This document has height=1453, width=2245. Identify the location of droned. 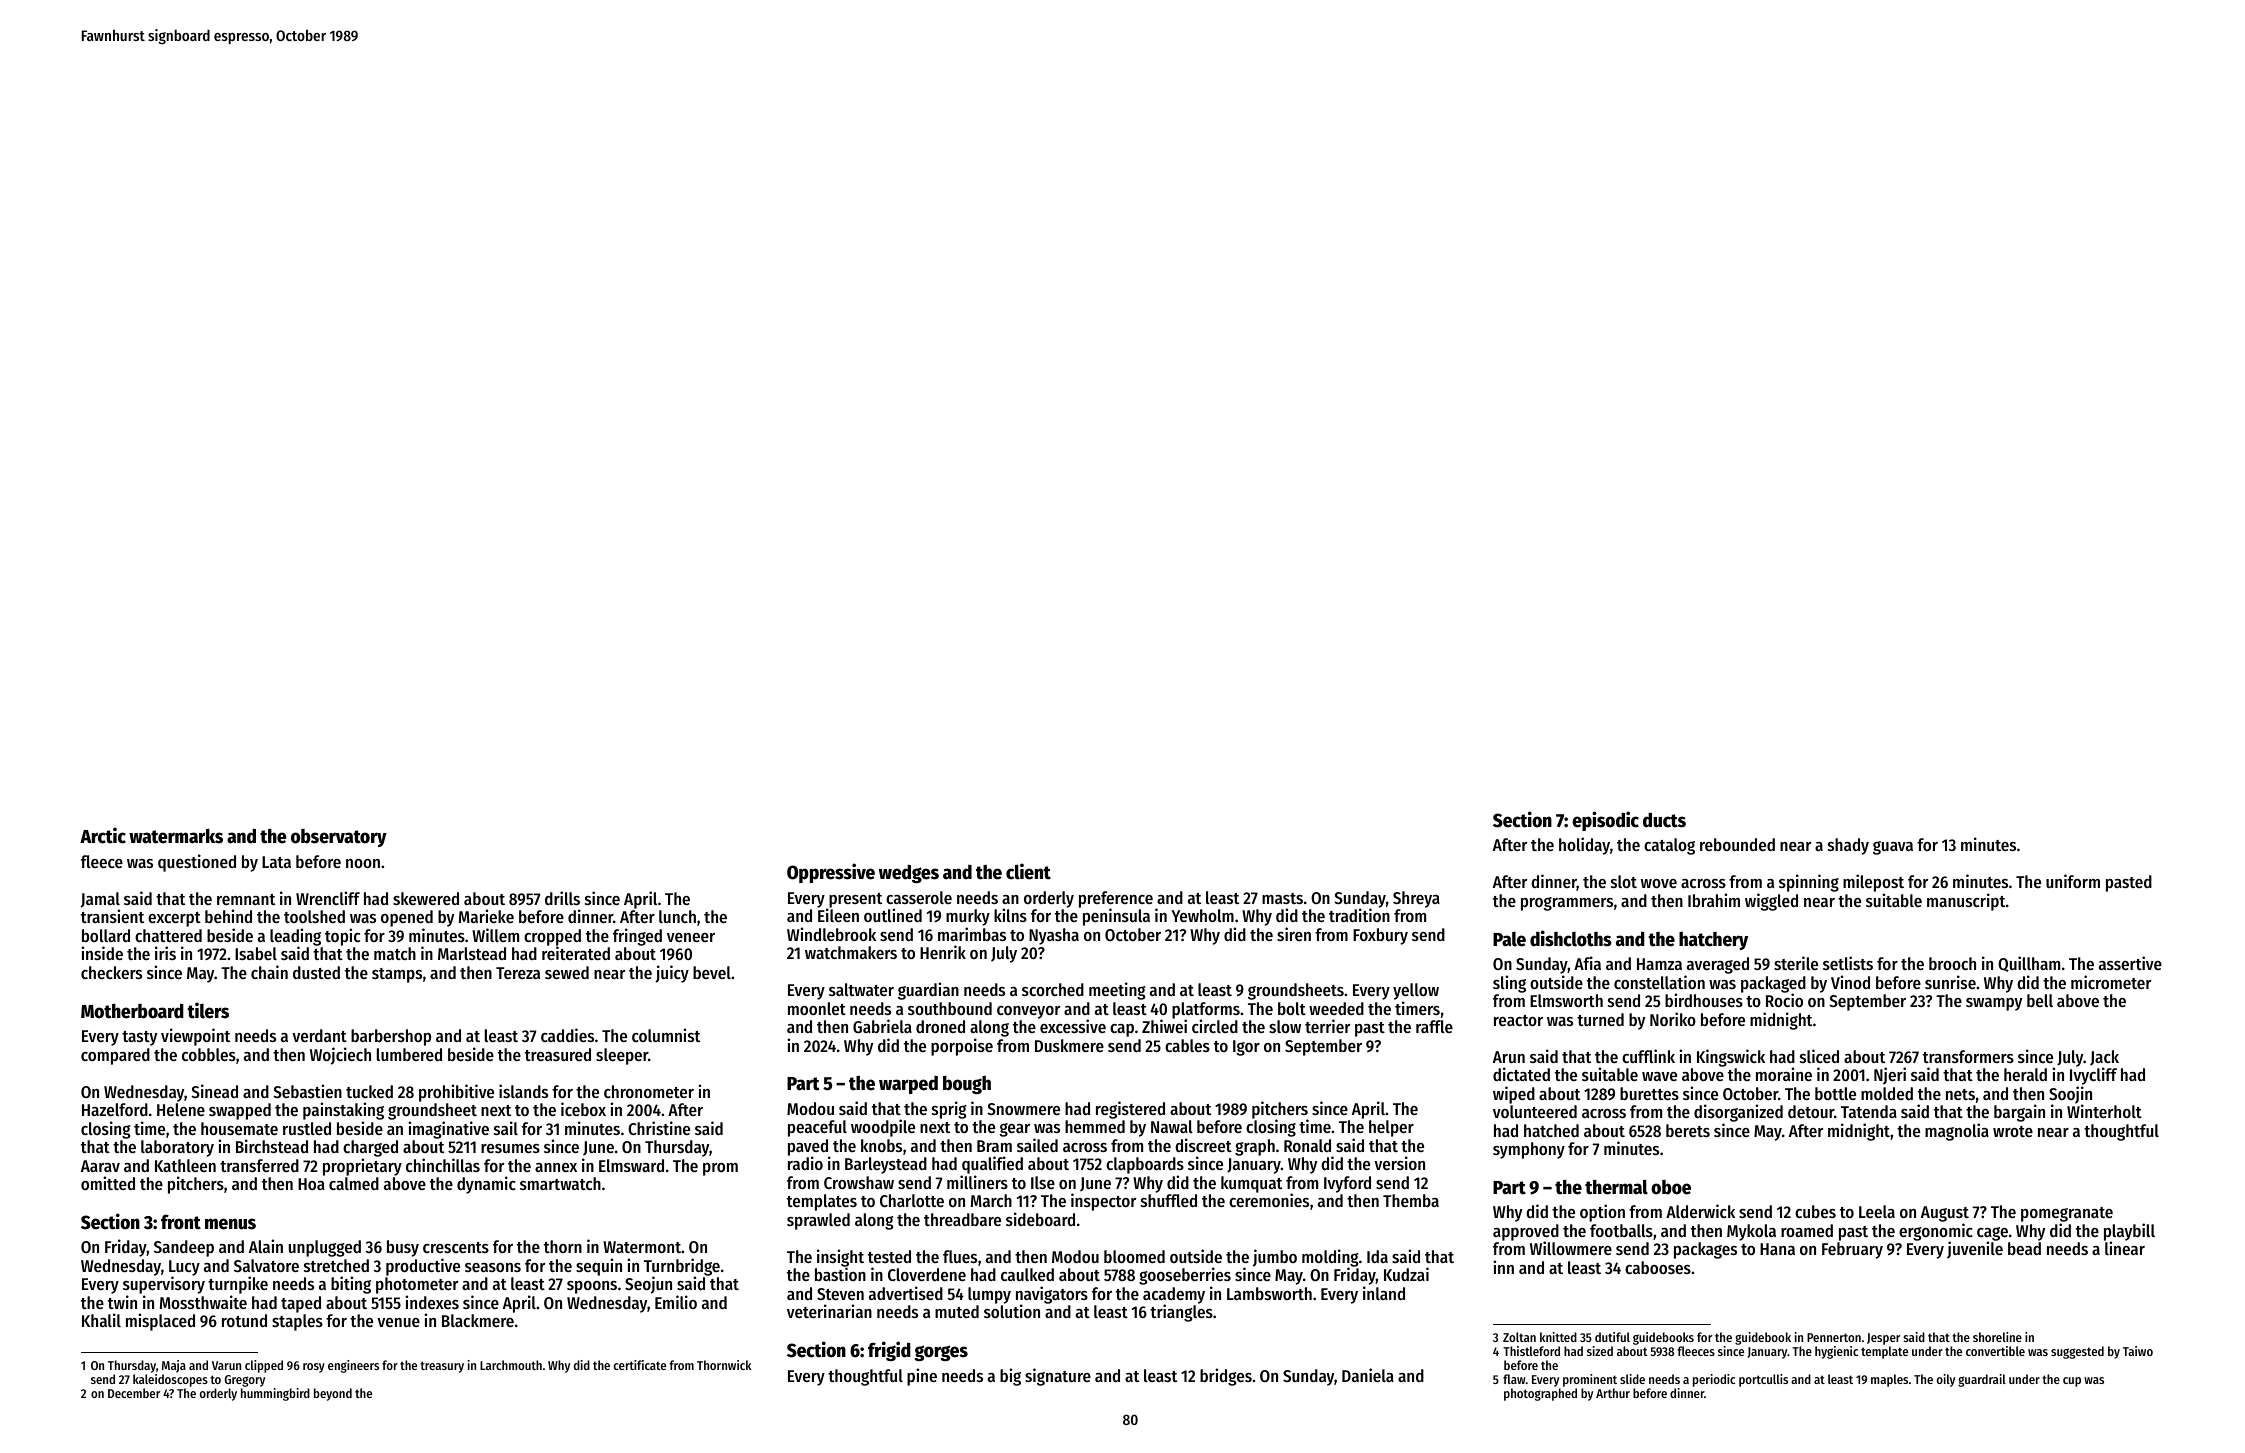
(940, 1026).
